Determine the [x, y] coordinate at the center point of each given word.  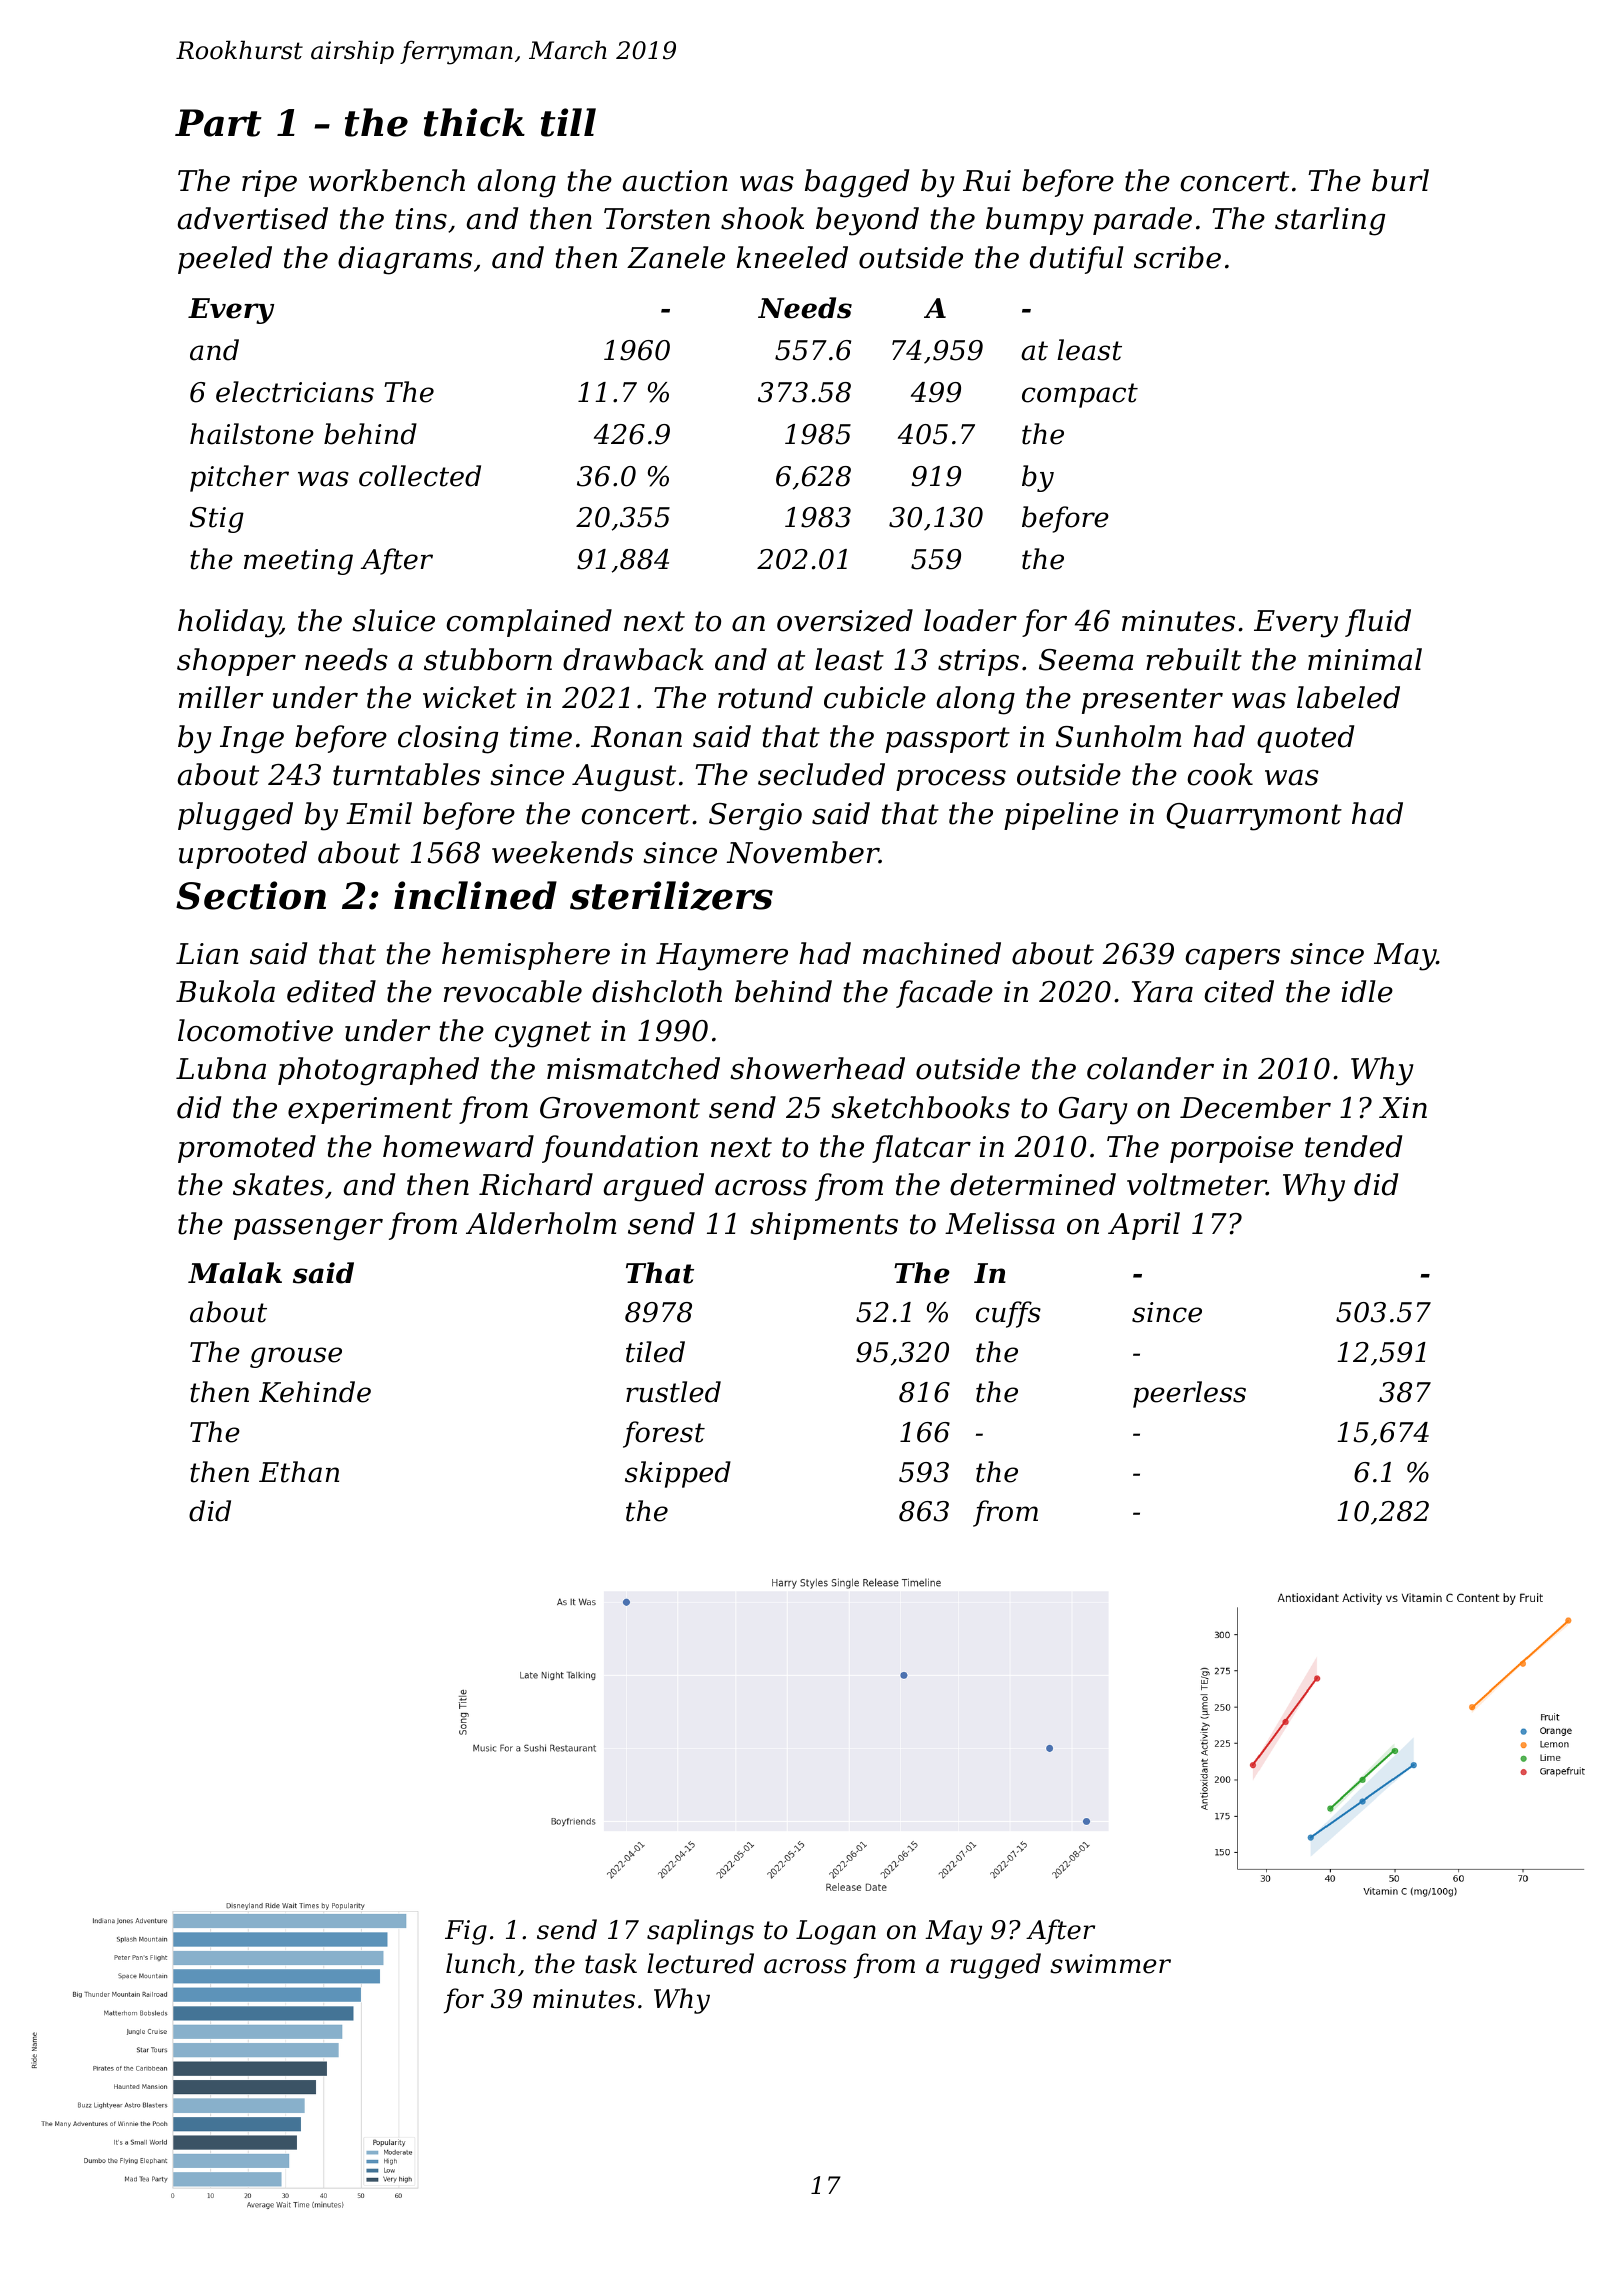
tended [1353, 1146]
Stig [217, 520]
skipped [678, 1474]
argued [654, 1187]
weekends [562, 852]
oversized [845, 620]
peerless [1189, 1394]
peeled [225, 260]
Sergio [755, 817]
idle [1367, 991]
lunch [480, 1963]
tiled [655, 1352]
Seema [1086, 660]
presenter [1152, 701]
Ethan [299, 1472]
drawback [633, 659]
